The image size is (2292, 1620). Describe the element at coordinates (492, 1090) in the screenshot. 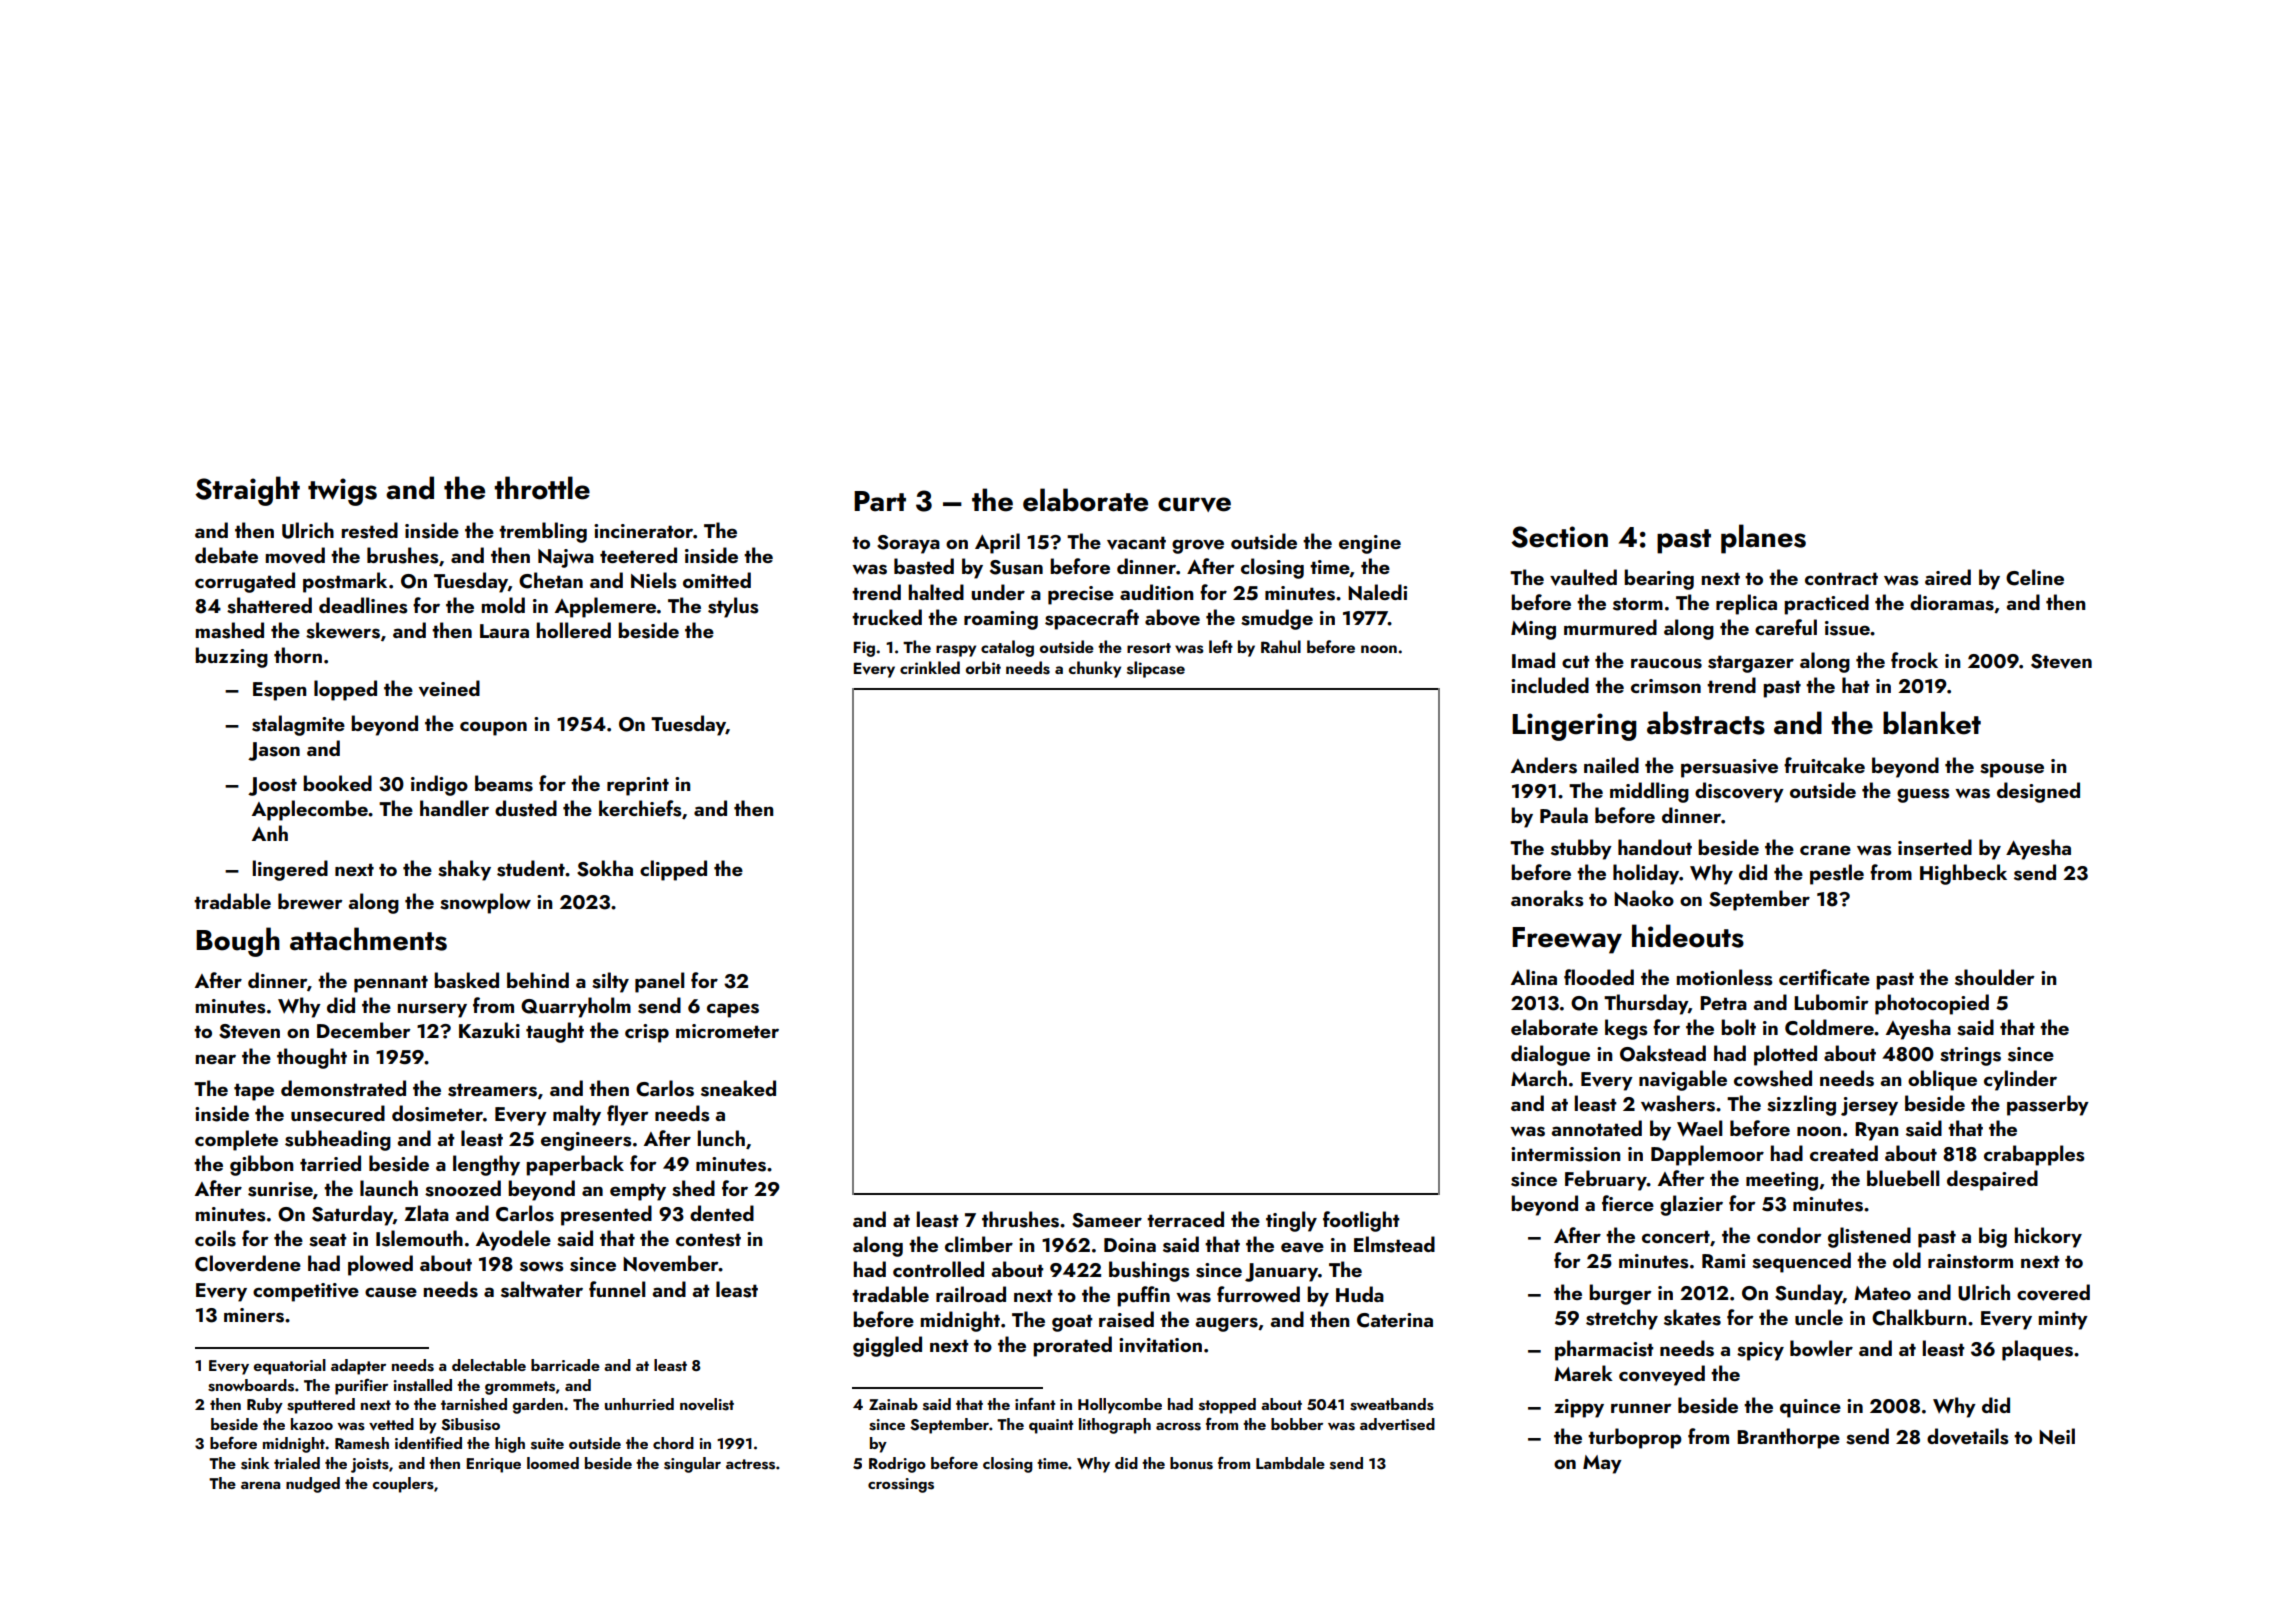

I see `streamers` at that location.
